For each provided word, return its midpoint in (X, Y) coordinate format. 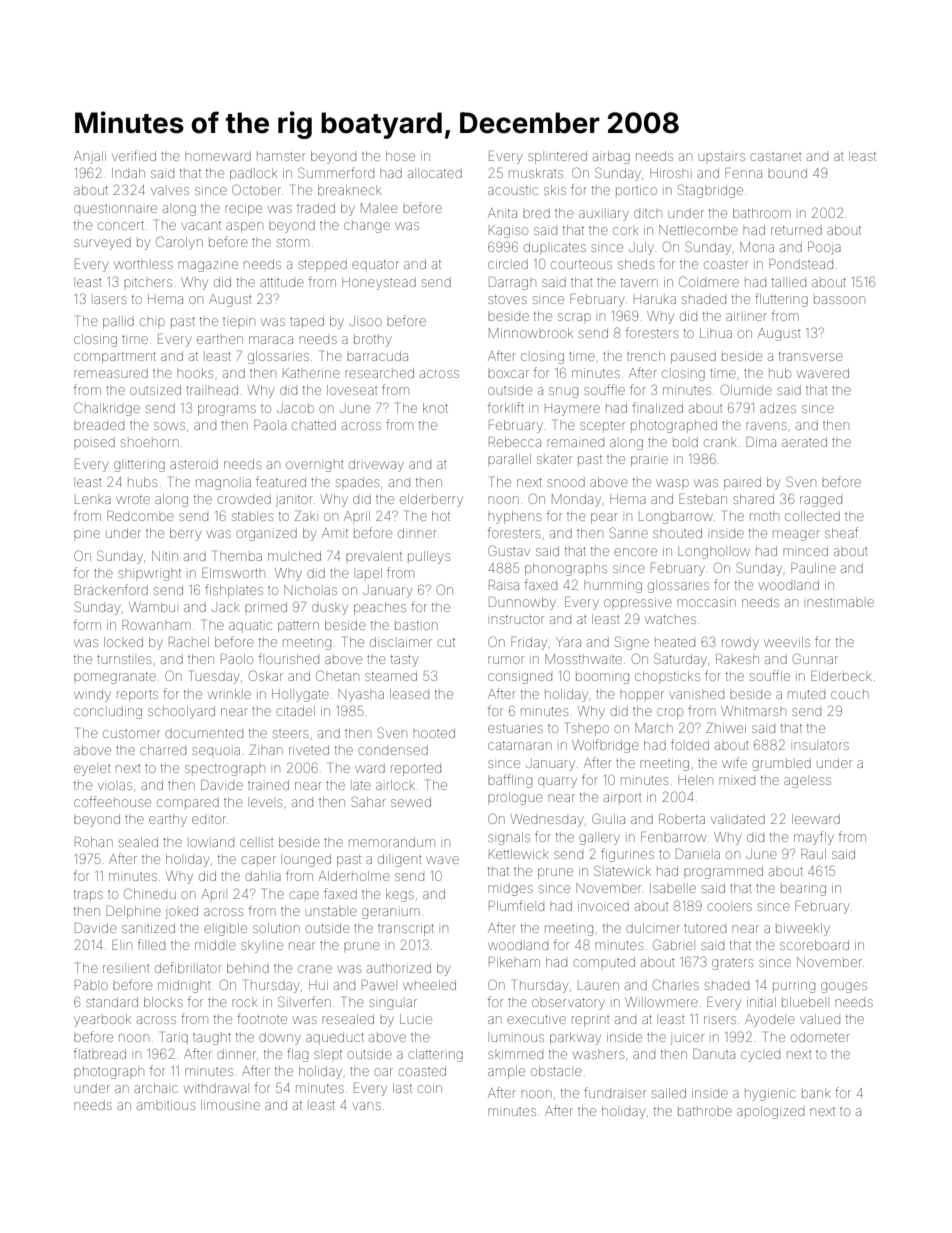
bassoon (839, 300)
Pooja (824, 248)
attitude (282, 282)
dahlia (263, 876)
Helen (695, 780)
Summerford (336, 172)
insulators (821, 746)
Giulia (608, 818)
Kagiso (508, 231)
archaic (156, 1088)
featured (281, 481)
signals (509, 838)
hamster (281, 156)
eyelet (92, 770)
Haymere (572, 410)
